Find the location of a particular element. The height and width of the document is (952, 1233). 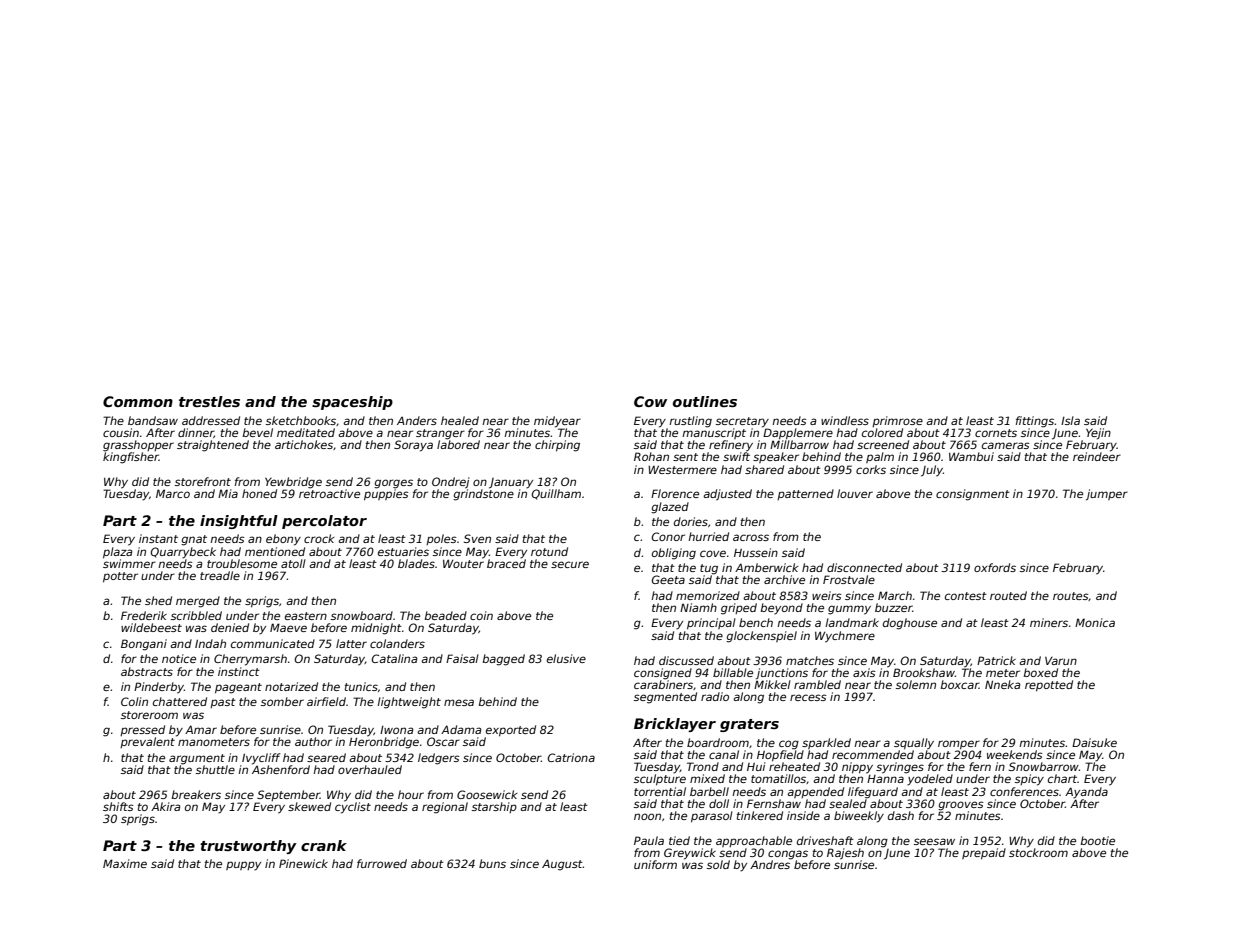

Soraya is located at coordinates (413, 446).
